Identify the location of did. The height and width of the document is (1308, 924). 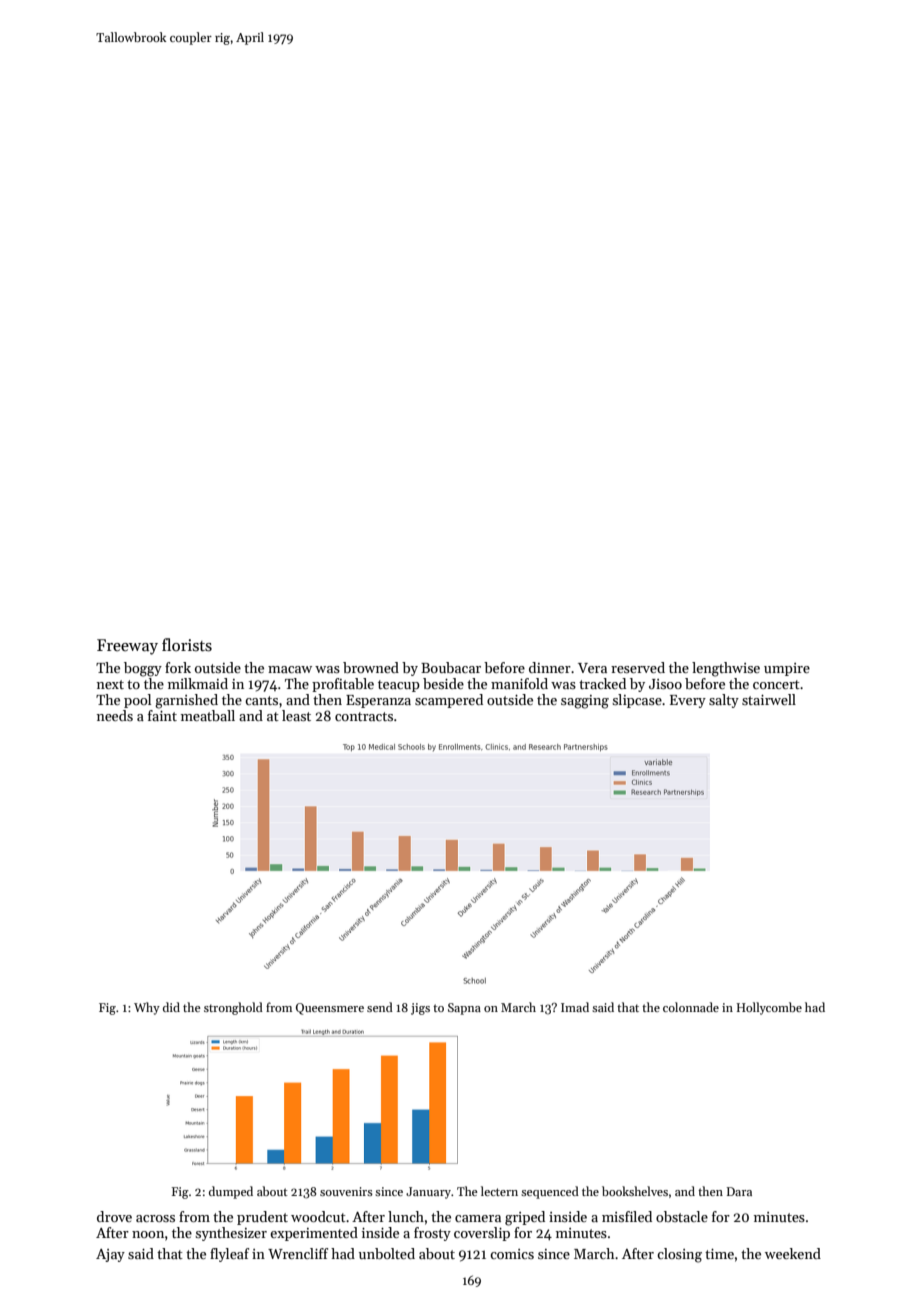
(171, 1007).
